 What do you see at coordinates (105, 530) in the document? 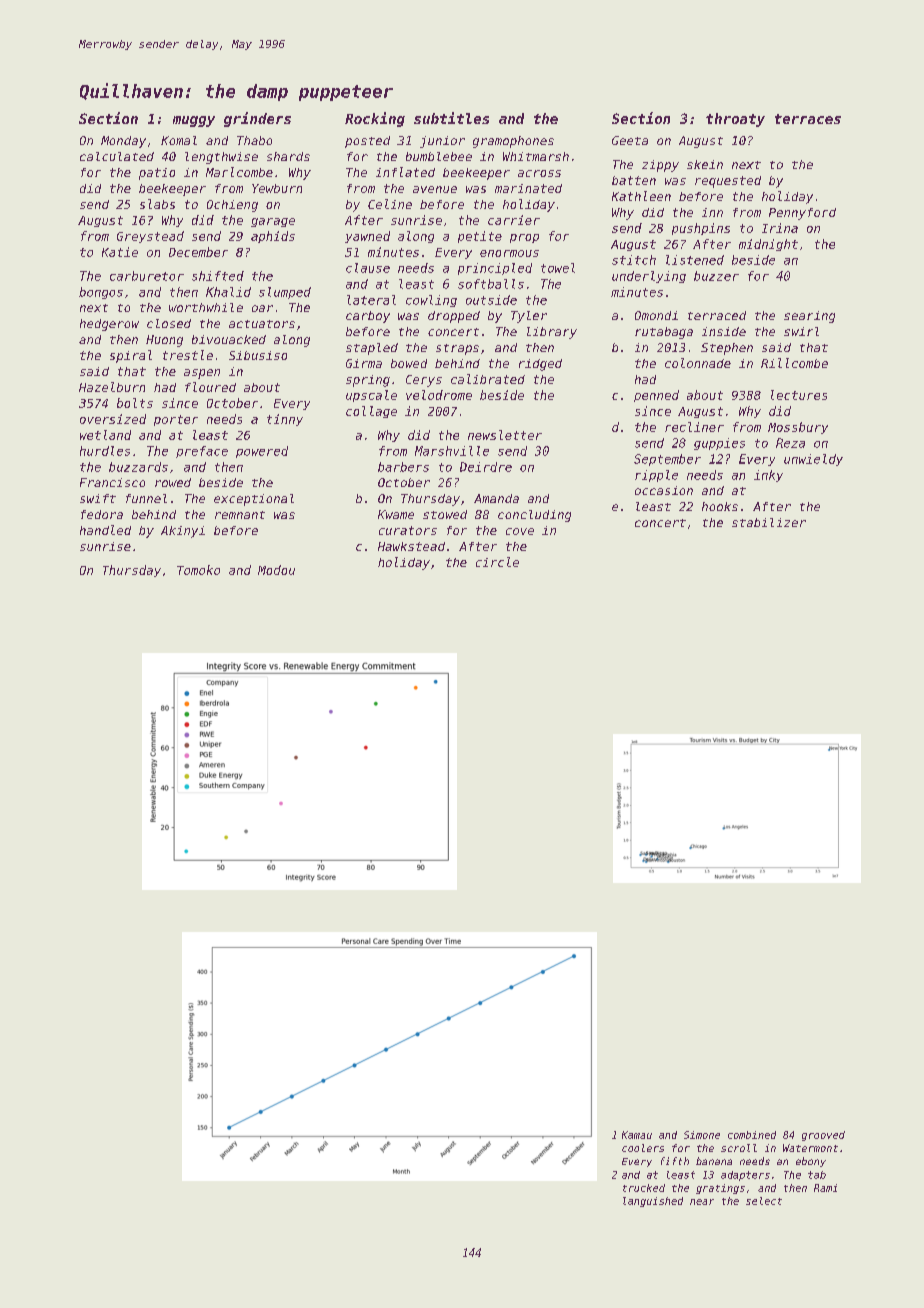
I see `handled` at bounding box center [105, 530].
